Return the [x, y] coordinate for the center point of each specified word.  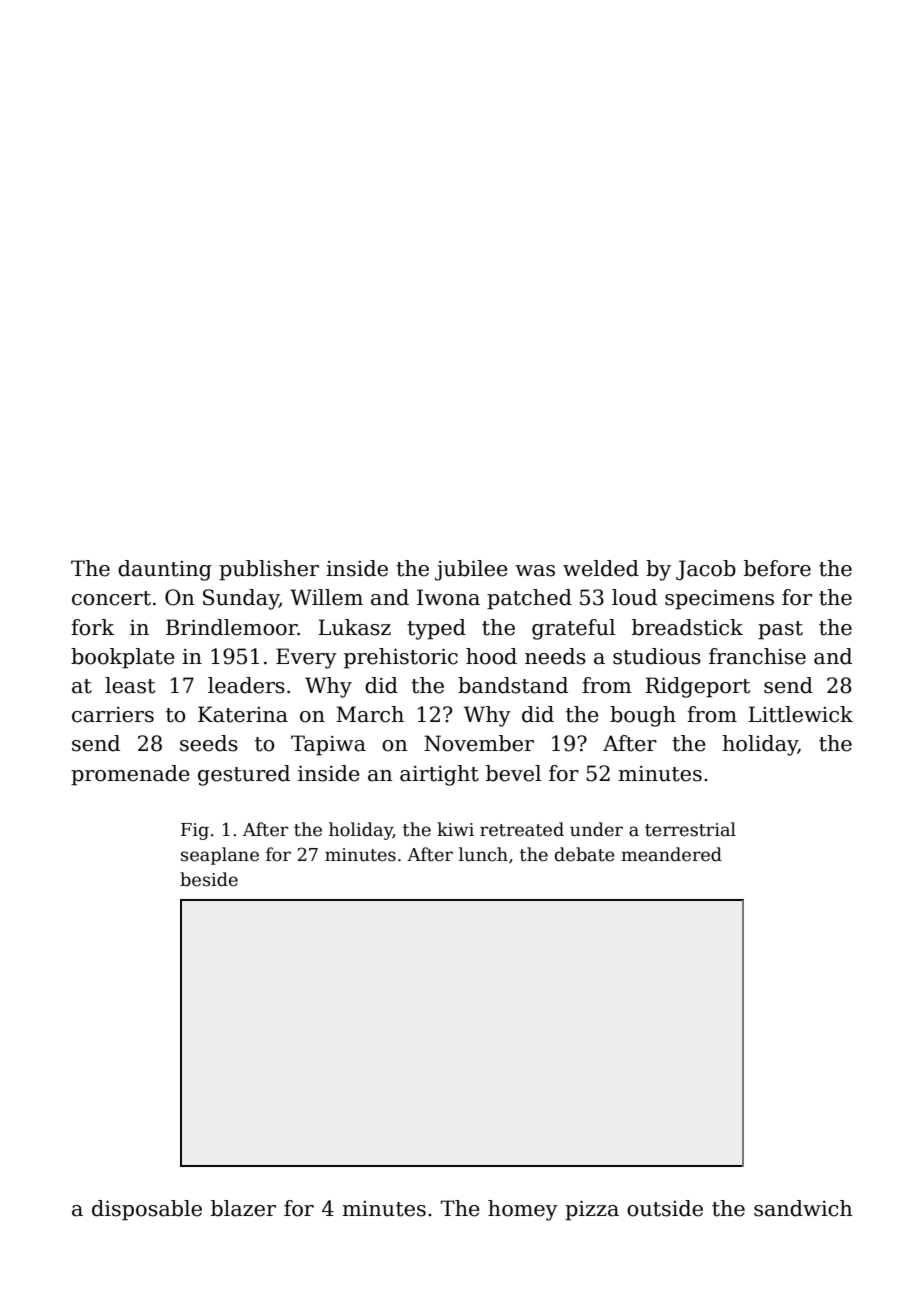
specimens [719, 600]
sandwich [803, 1208]
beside [209, 879]
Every [306, 658]
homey [523, 1210]
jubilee [471, 570]
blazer [243, 1208]
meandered [671, 854]
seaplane [220, 856]
